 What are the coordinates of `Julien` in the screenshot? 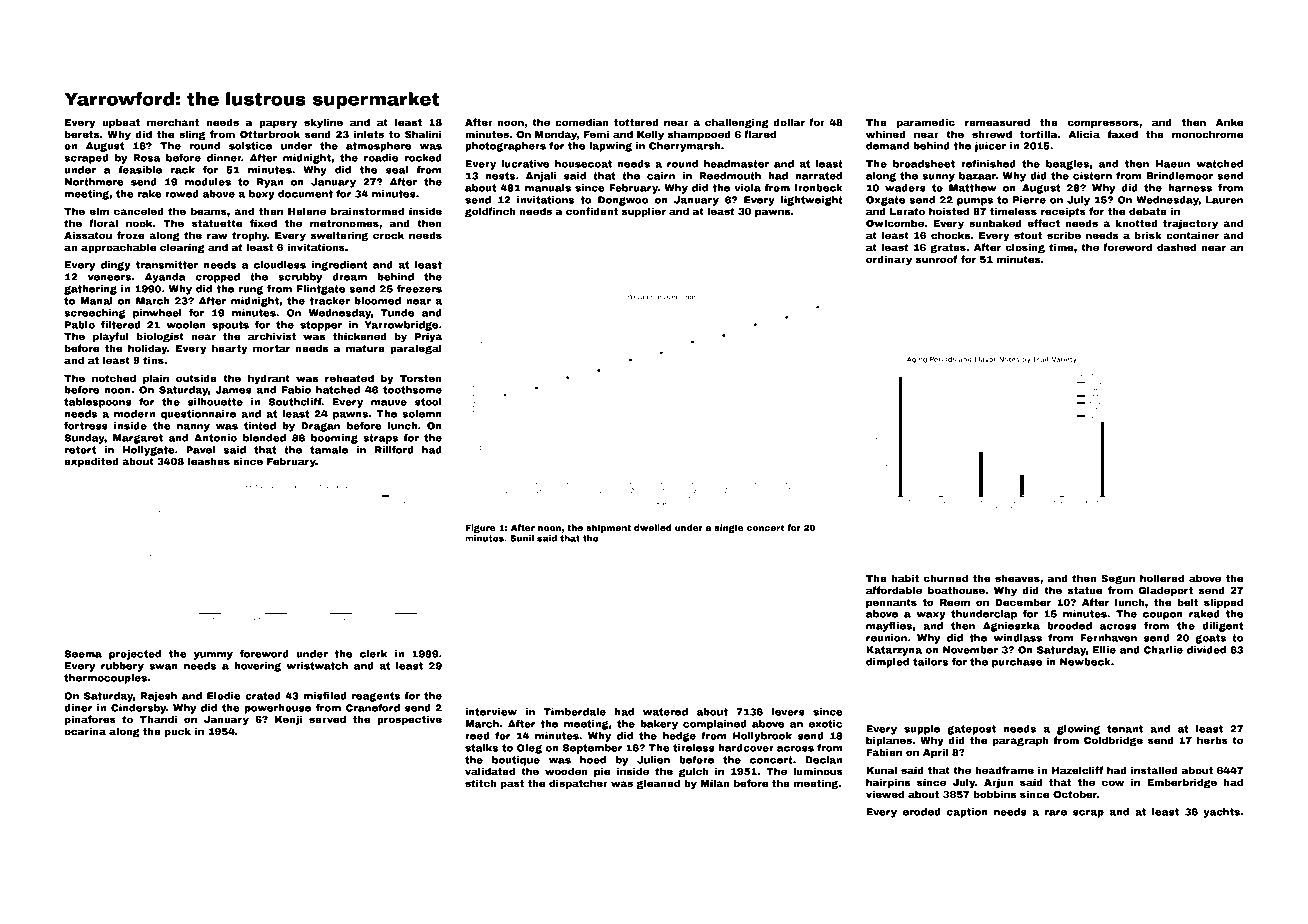 It's located at (653, 760).
